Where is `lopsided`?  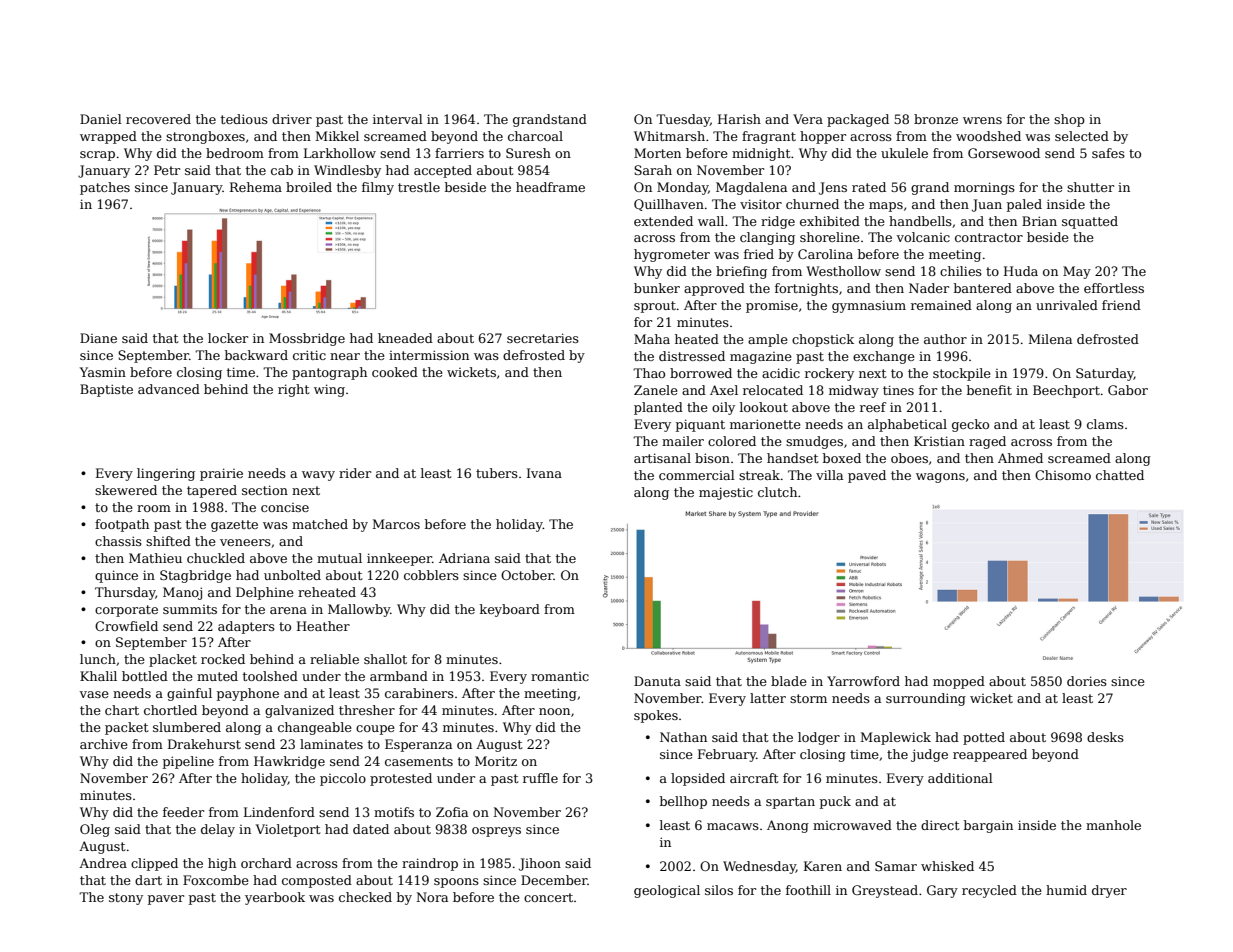 lopsided is located at coordinates (698, 779).
